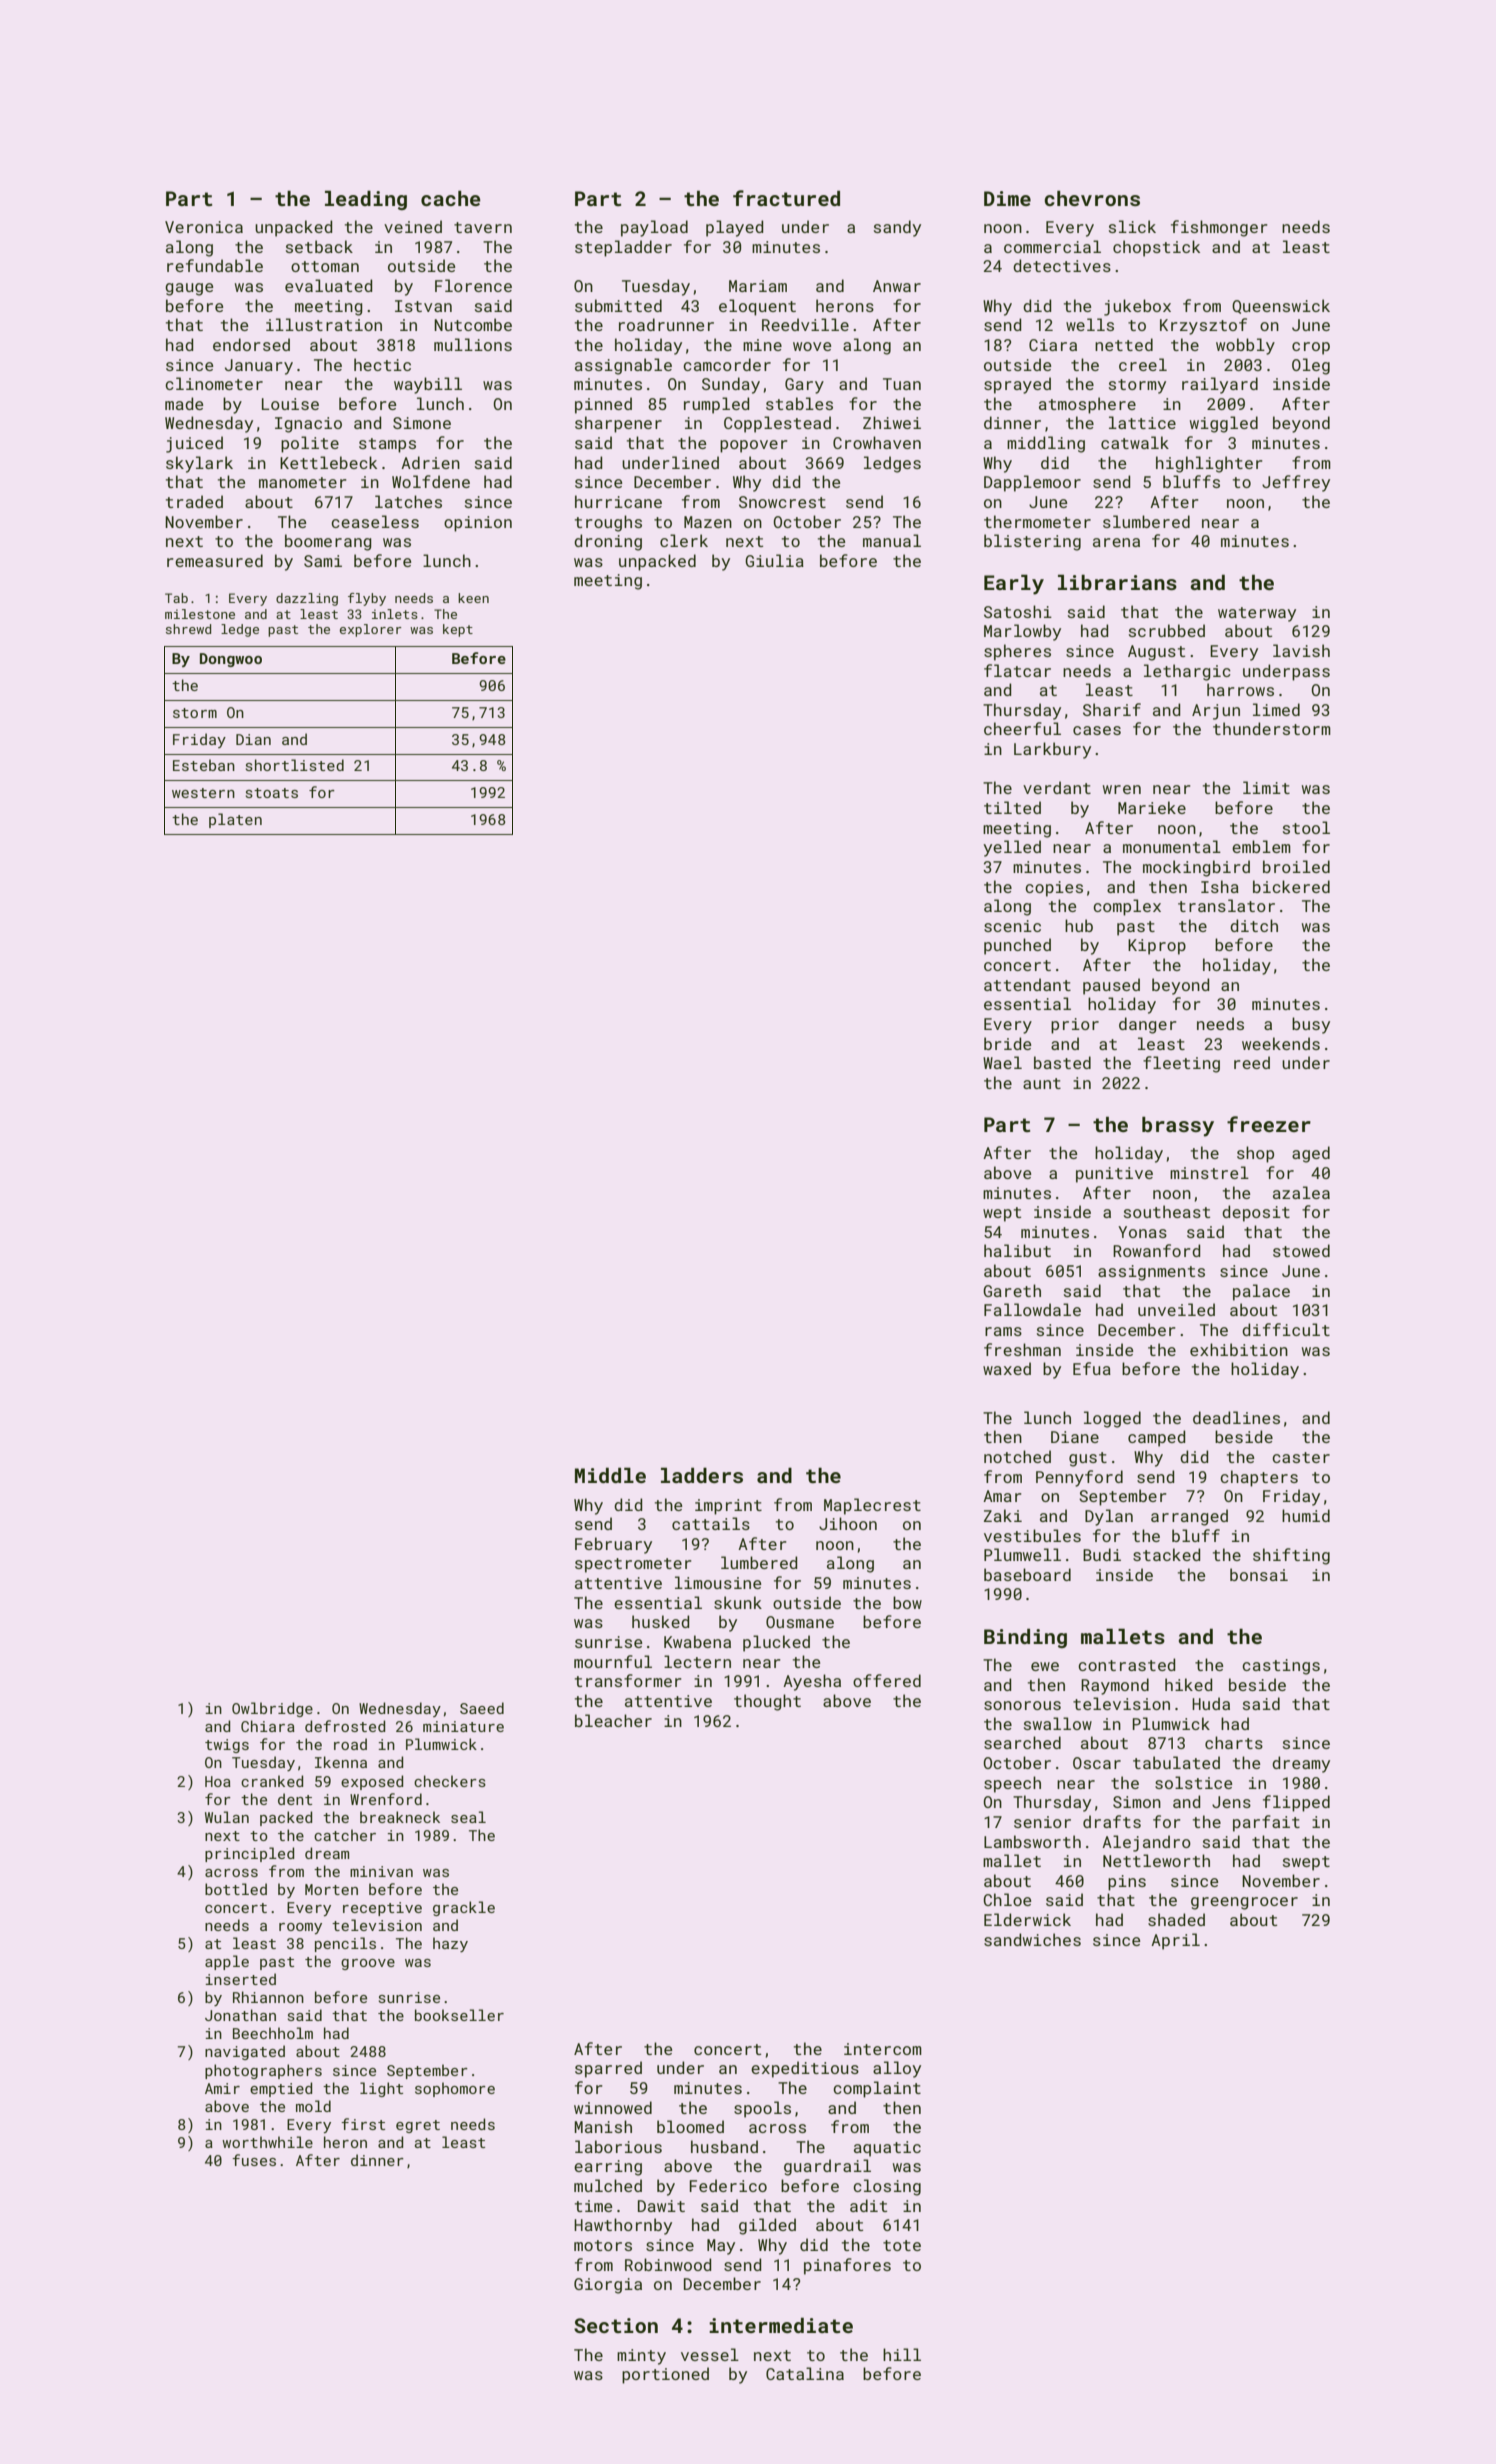  What do you see at coordinates (218, 1781) in the image?
I see `Hoa` at bounding box center [218, 1781].
